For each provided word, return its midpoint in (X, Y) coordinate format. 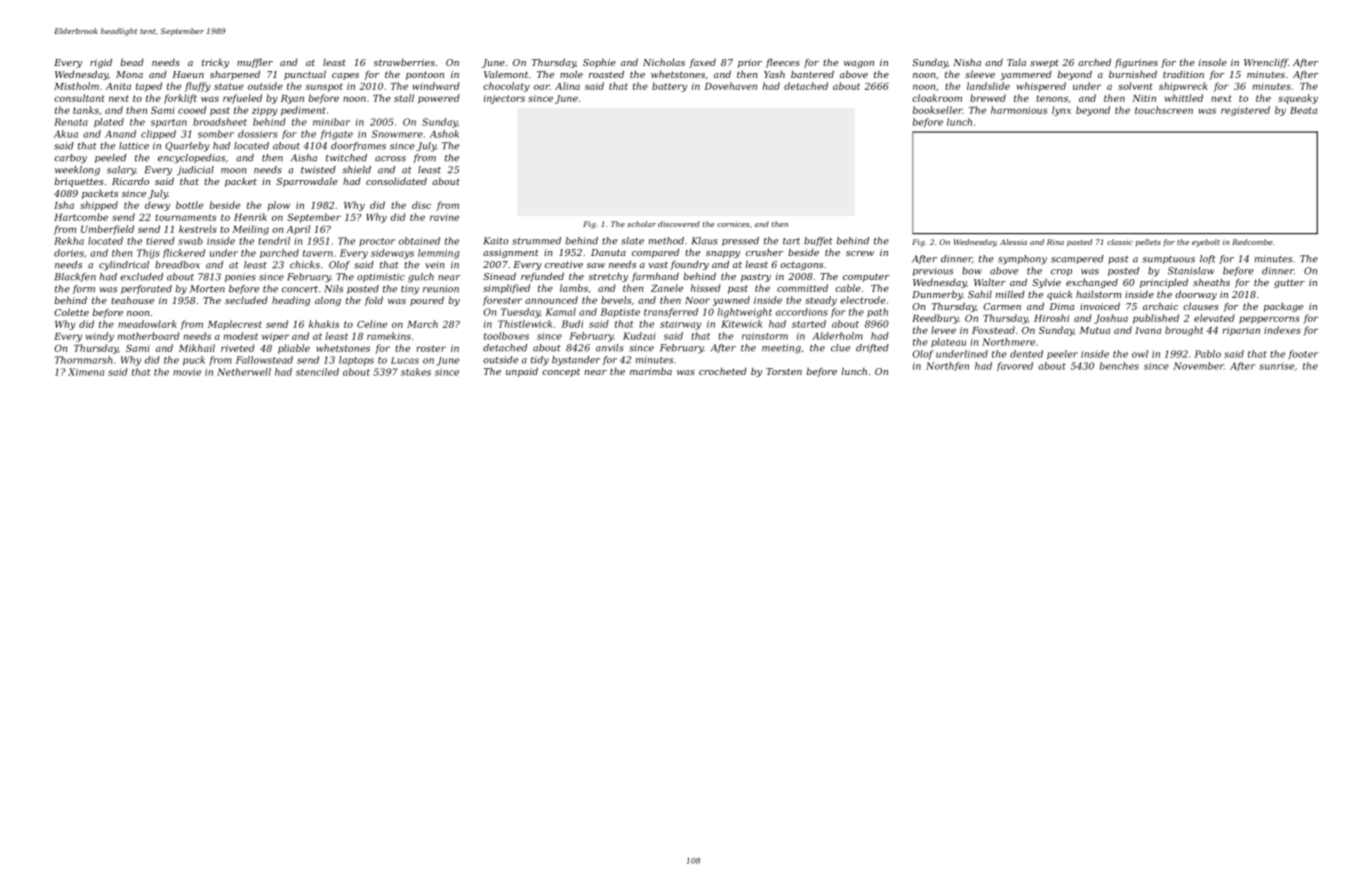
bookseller (938, 110)
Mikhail (197, 348)
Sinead (499, 276)
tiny (410, 290)
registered (1245, 111)
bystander (576, 361)
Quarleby (187, 147)
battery (669, 87)
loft (1208, 259)
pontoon (425, 75)
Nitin (1144, 98)
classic (1120, 242)
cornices (733, 224)
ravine (444, 217)
